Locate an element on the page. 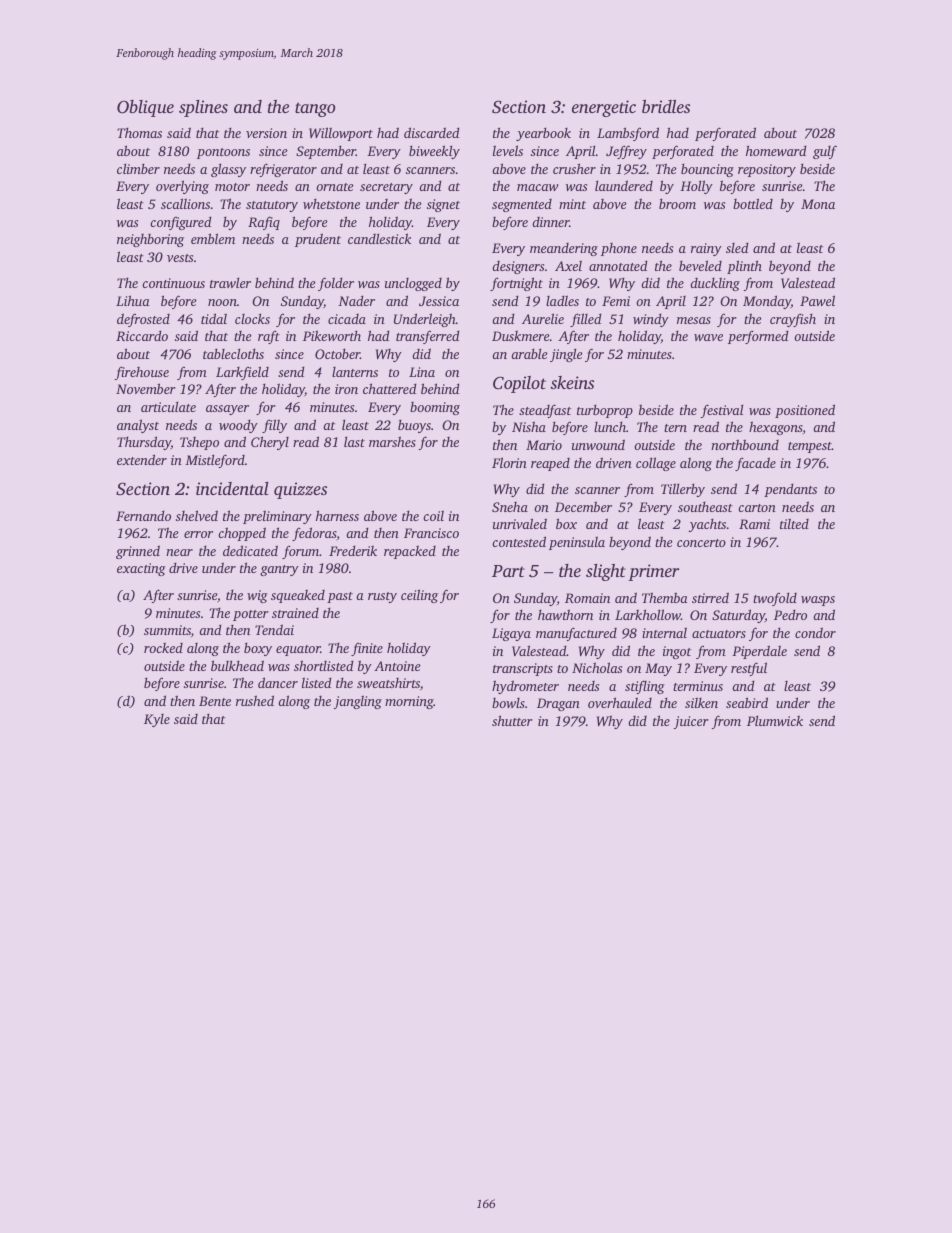  climber is located at coordinates (138, 168).
